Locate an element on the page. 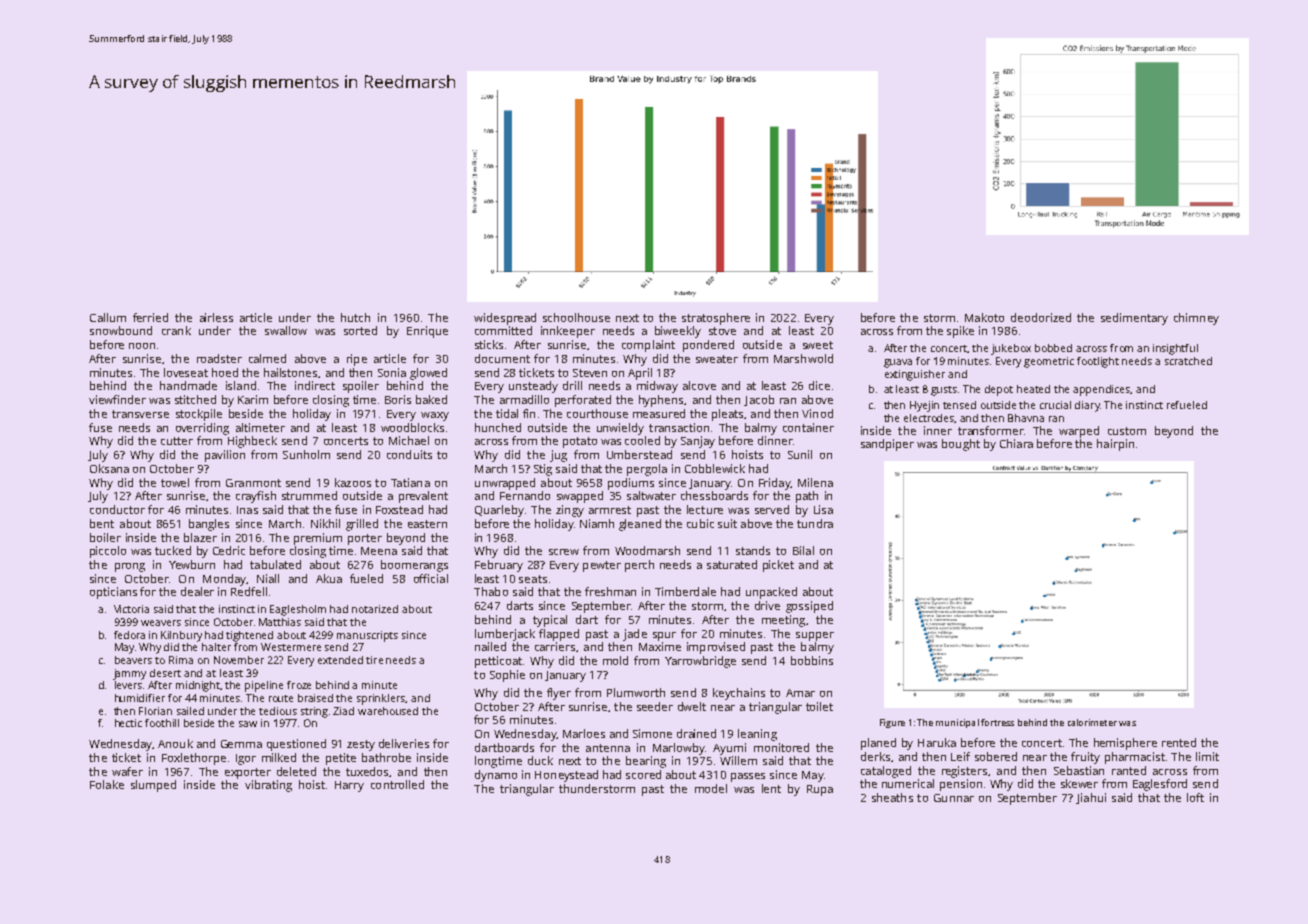  airless is located at coordinates (216, 317).
